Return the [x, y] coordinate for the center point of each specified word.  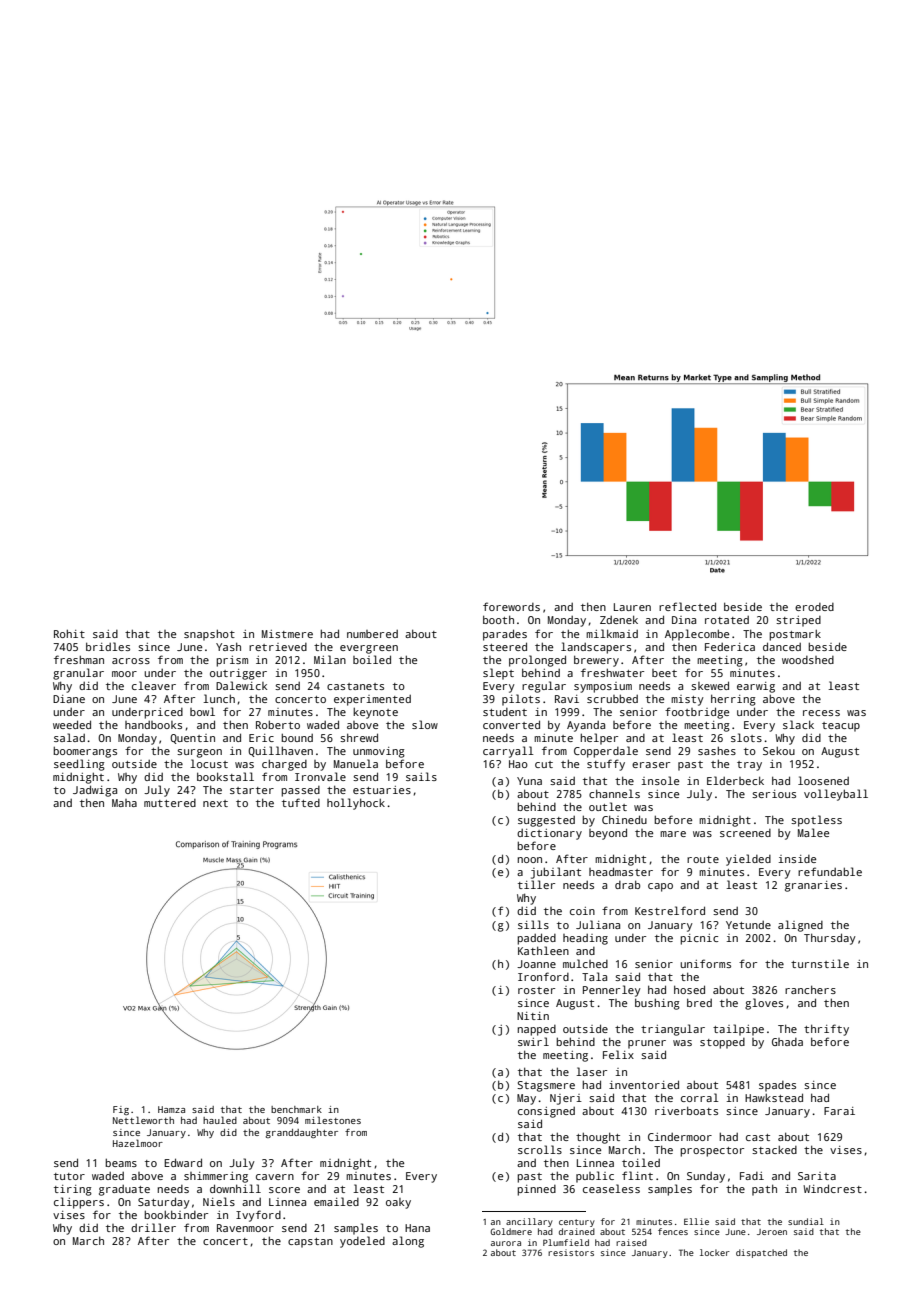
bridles [108, 646]
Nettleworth [143, 1120]
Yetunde [748, 925]
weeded [72, 724]
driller [153, 1227]
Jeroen [772, 1232]
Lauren [632, 607]
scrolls [540, 1149]
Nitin [533, 1016]
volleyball [836, 795]
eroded [814, 607]
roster [536, 990]
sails [421, 776]
